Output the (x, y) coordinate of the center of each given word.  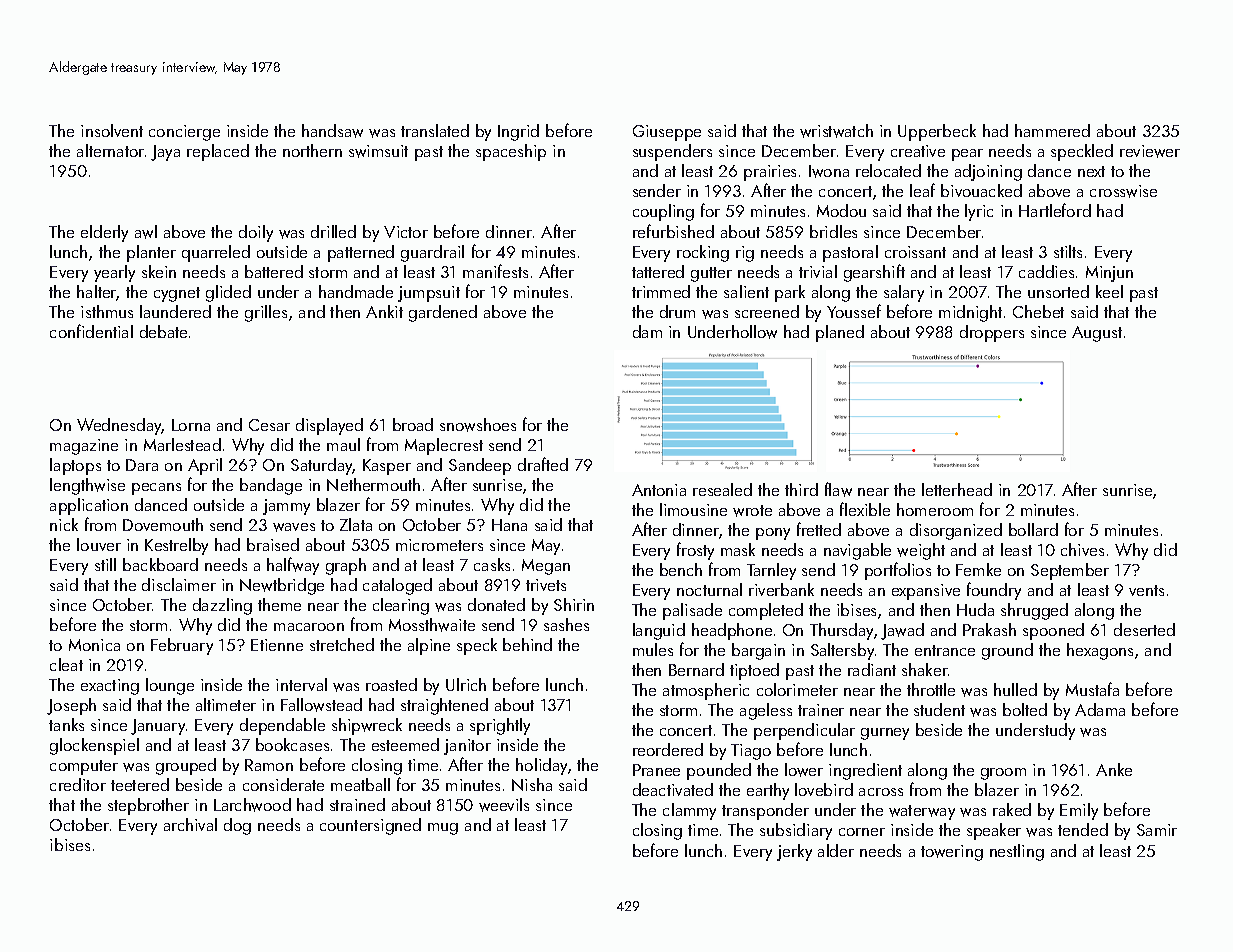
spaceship (511, 152)
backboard (160, 564)
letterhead (957, 489)
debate (163, 331)
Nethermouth (373, 484)
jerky (794, 852)
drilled (333, 231)
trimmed (661, 291)
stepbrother (148, 806)
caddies (1046, 271)
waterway (922, 812)
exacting (110, 687)
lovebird (824, 789)
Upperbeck (937, 132)
